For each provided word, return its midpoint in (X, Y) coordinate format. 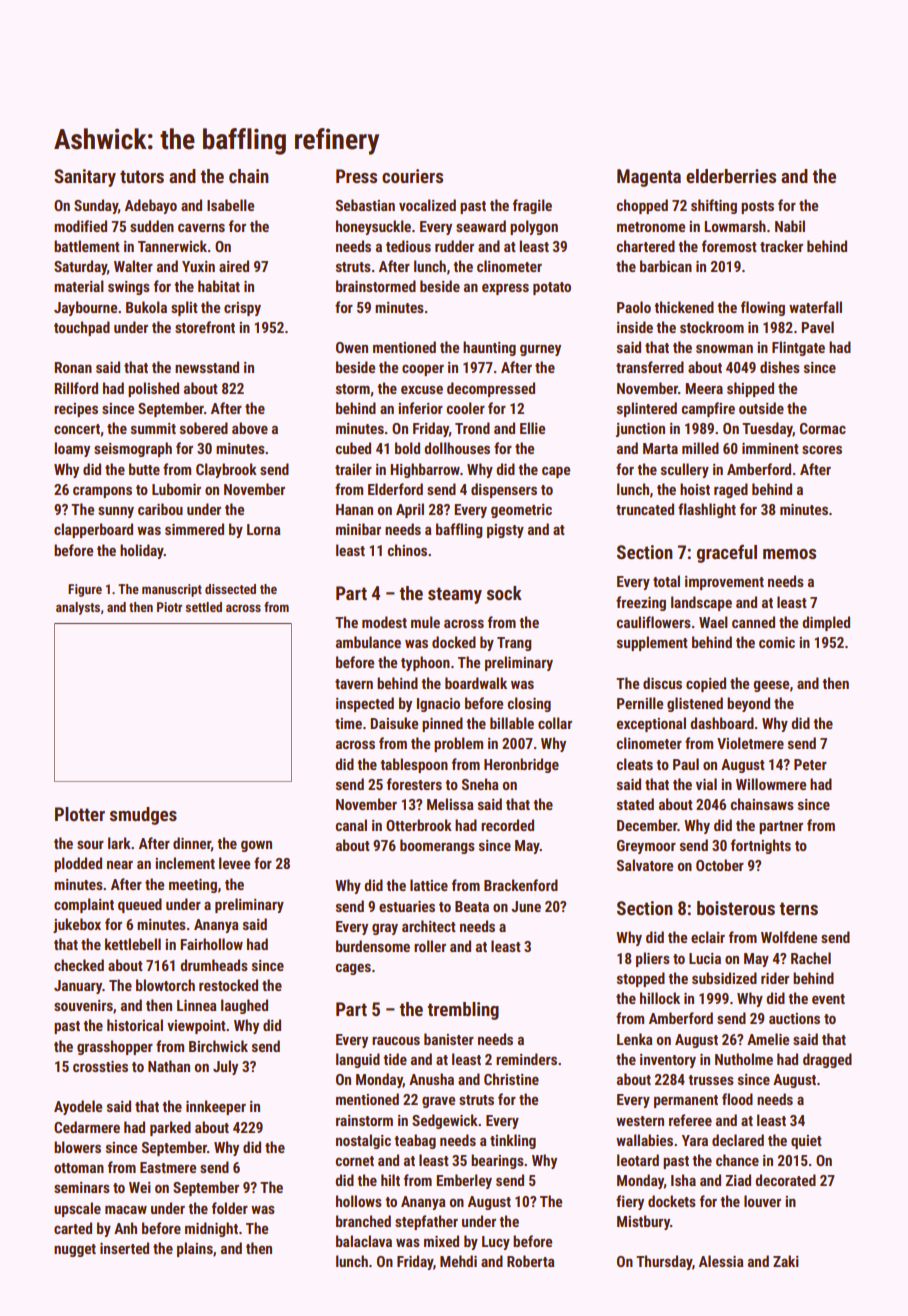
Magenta (649, 178)
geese (771, 686)
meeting (193, 886)
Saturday (80, 267)
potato (552, 288)
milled (700, 448)
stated (635, 804)
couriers (412, 176)
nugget (75, 1250)
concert (77, 429)
